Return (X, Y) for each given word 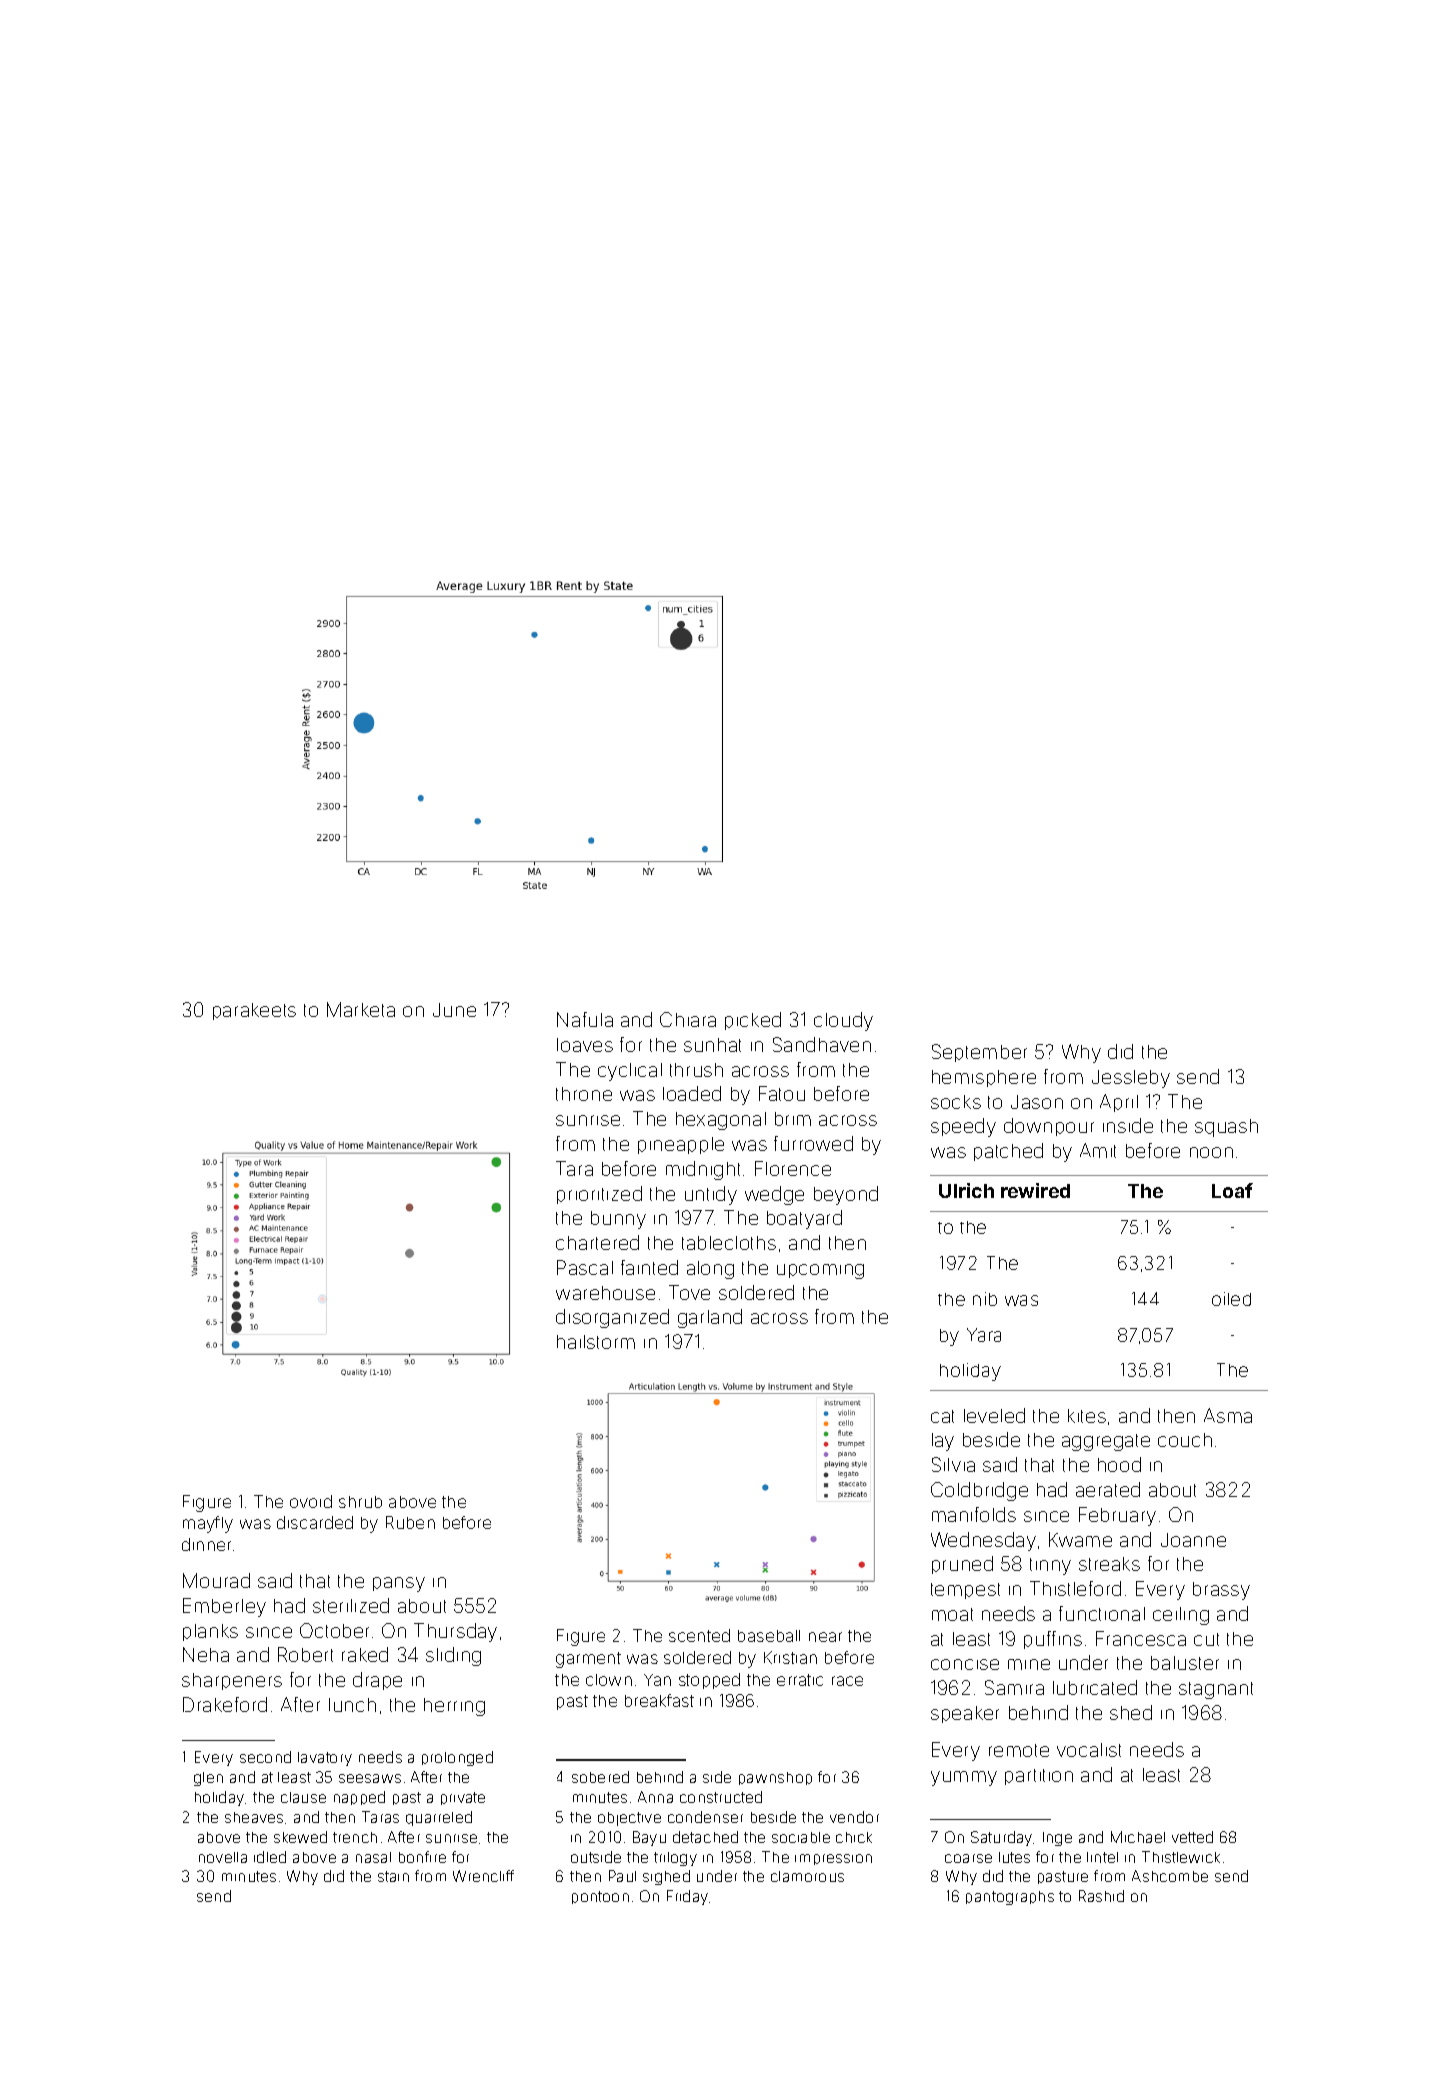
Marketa (361, 1009)
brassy (1221, 1591)
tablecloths (729, 1243)
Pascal (585, 1267)
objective (629, 1819)
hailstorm (596, 1342)
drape (377, 1681)
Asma (1228, 1415)
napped (359, 1798)
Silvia (953, 1464)
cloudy (843, 1021)
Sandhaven (822, 1044)
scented (699, 1635)
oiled (1231, 1299)
